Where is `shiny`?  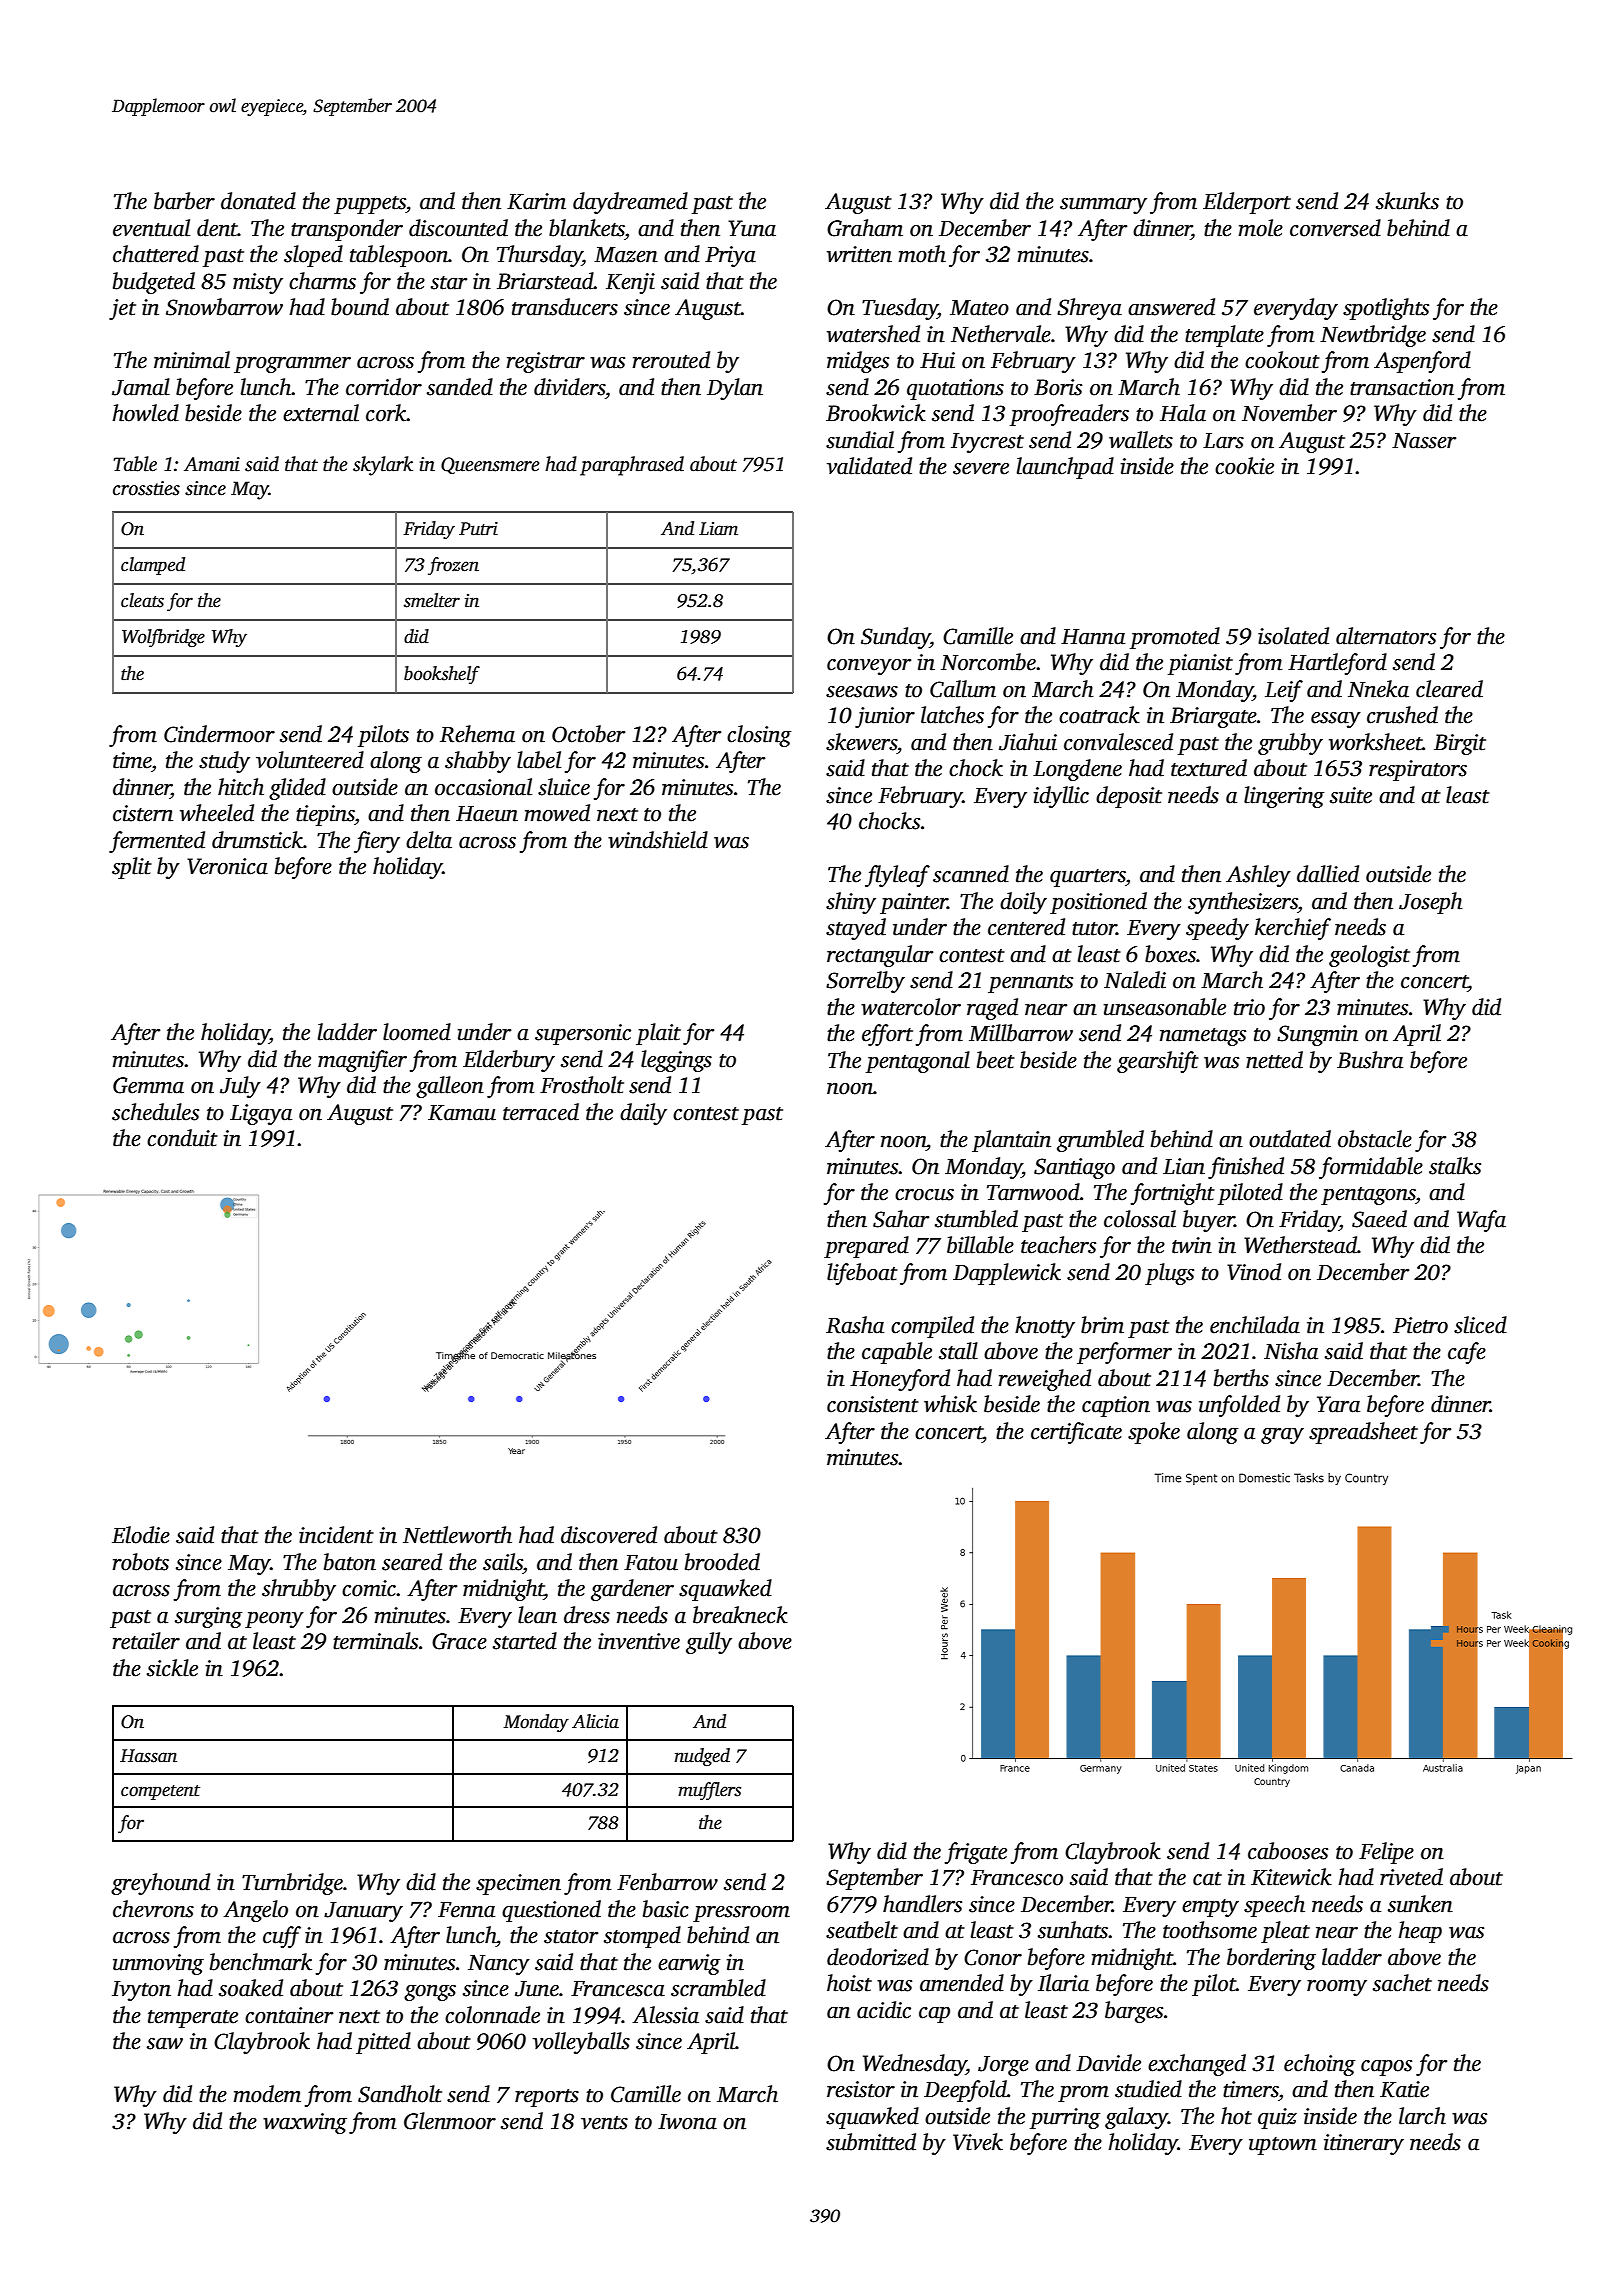 shiny is located at coordinates (851, 903).
